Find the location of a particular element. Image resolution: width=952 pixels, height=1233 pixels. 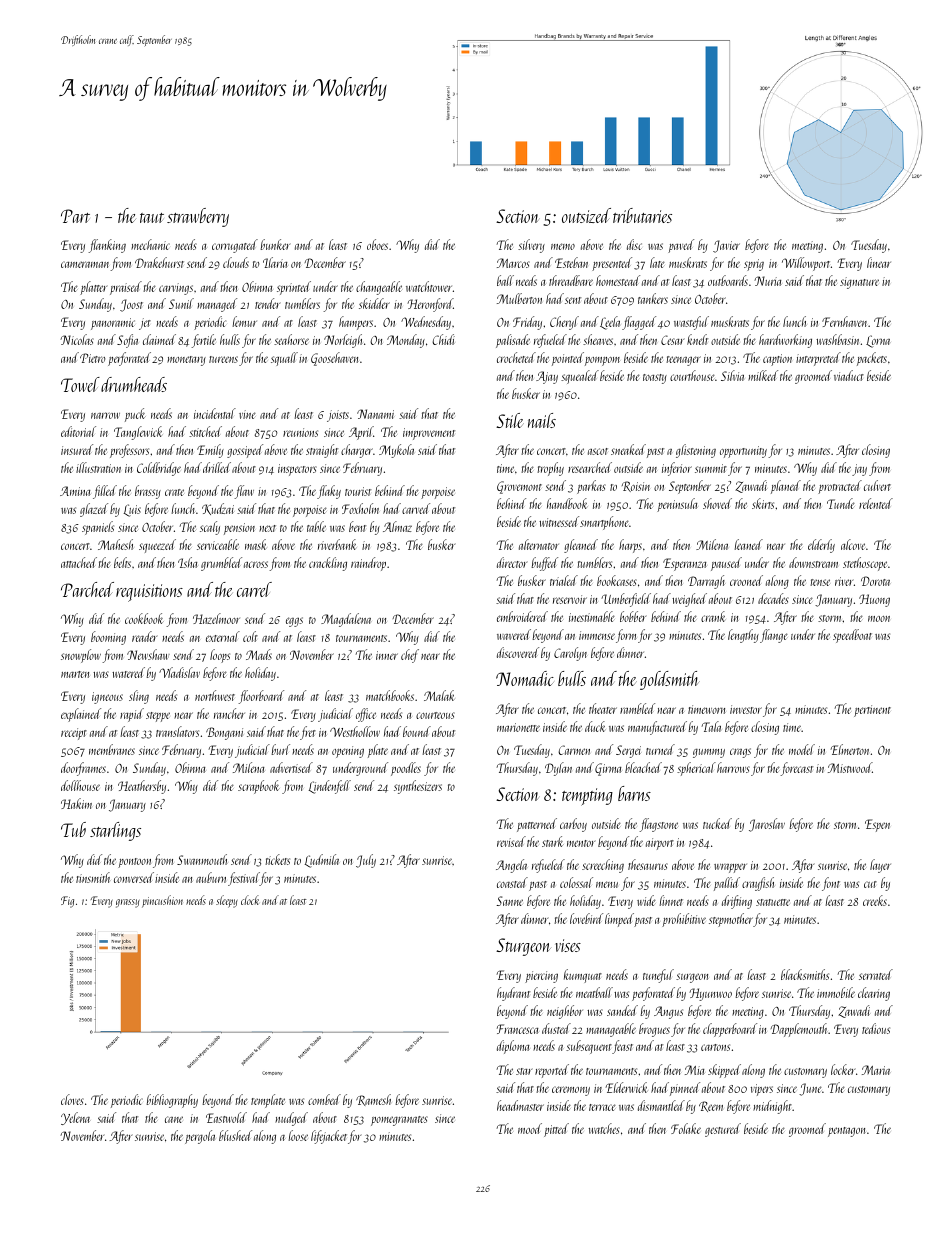

pentagon is located at coordinates (847, 1132).
